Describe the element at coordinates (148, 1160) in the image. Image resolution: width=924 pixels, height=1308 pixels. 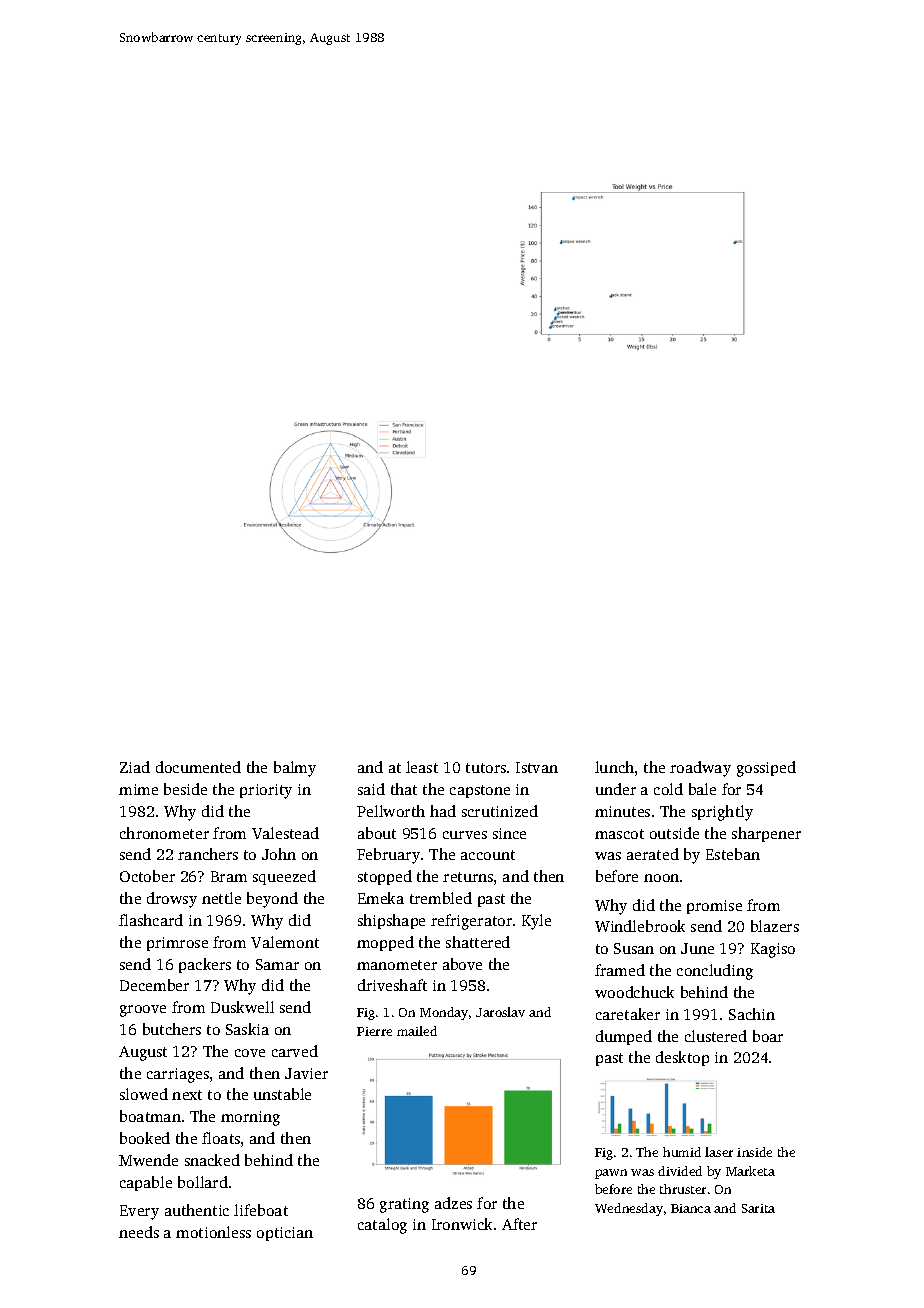
I see `Mwende` at that location.
